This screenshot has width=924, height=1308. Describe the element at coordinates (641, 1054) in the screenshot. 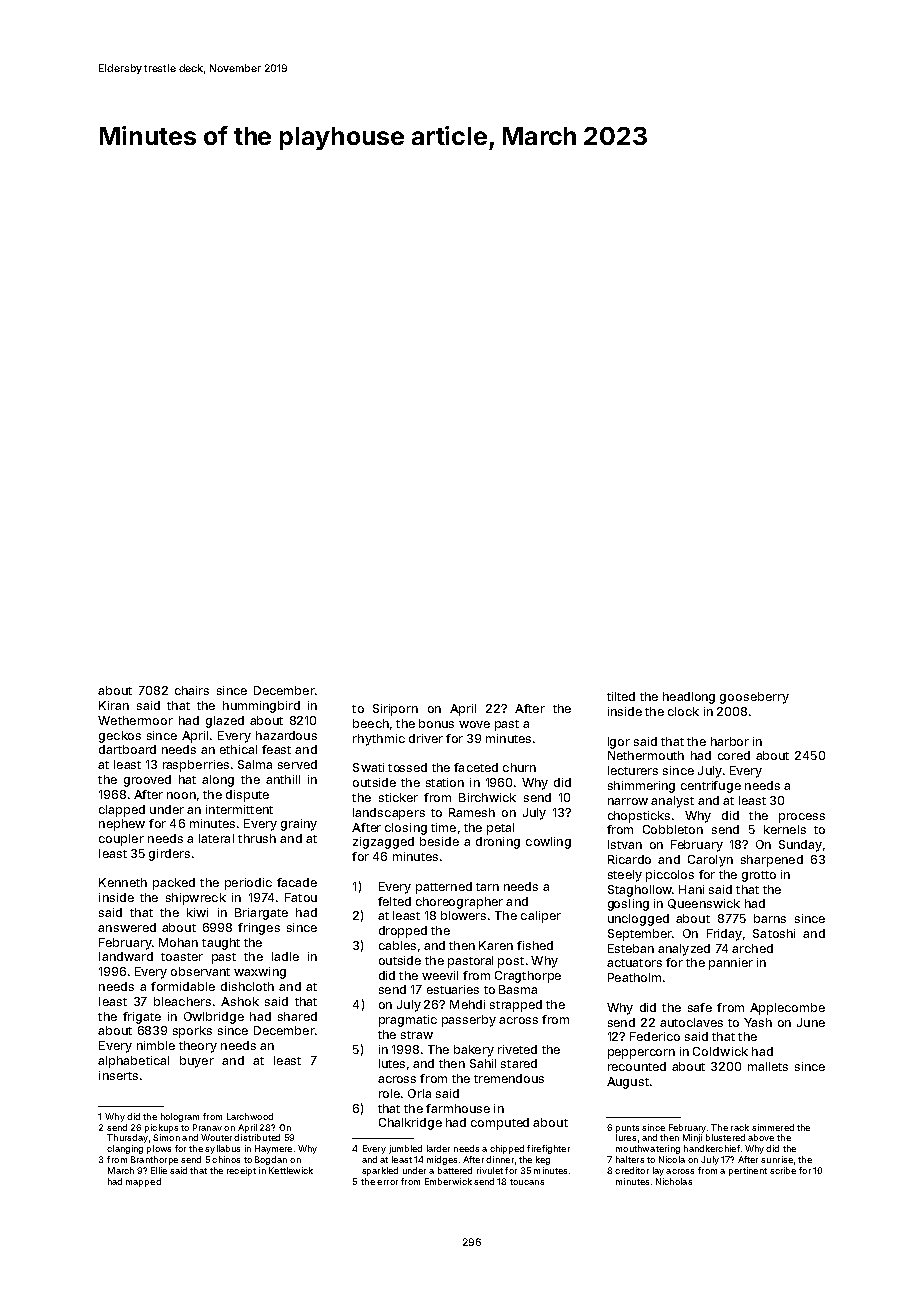

I see `peppercorn` at that location.
